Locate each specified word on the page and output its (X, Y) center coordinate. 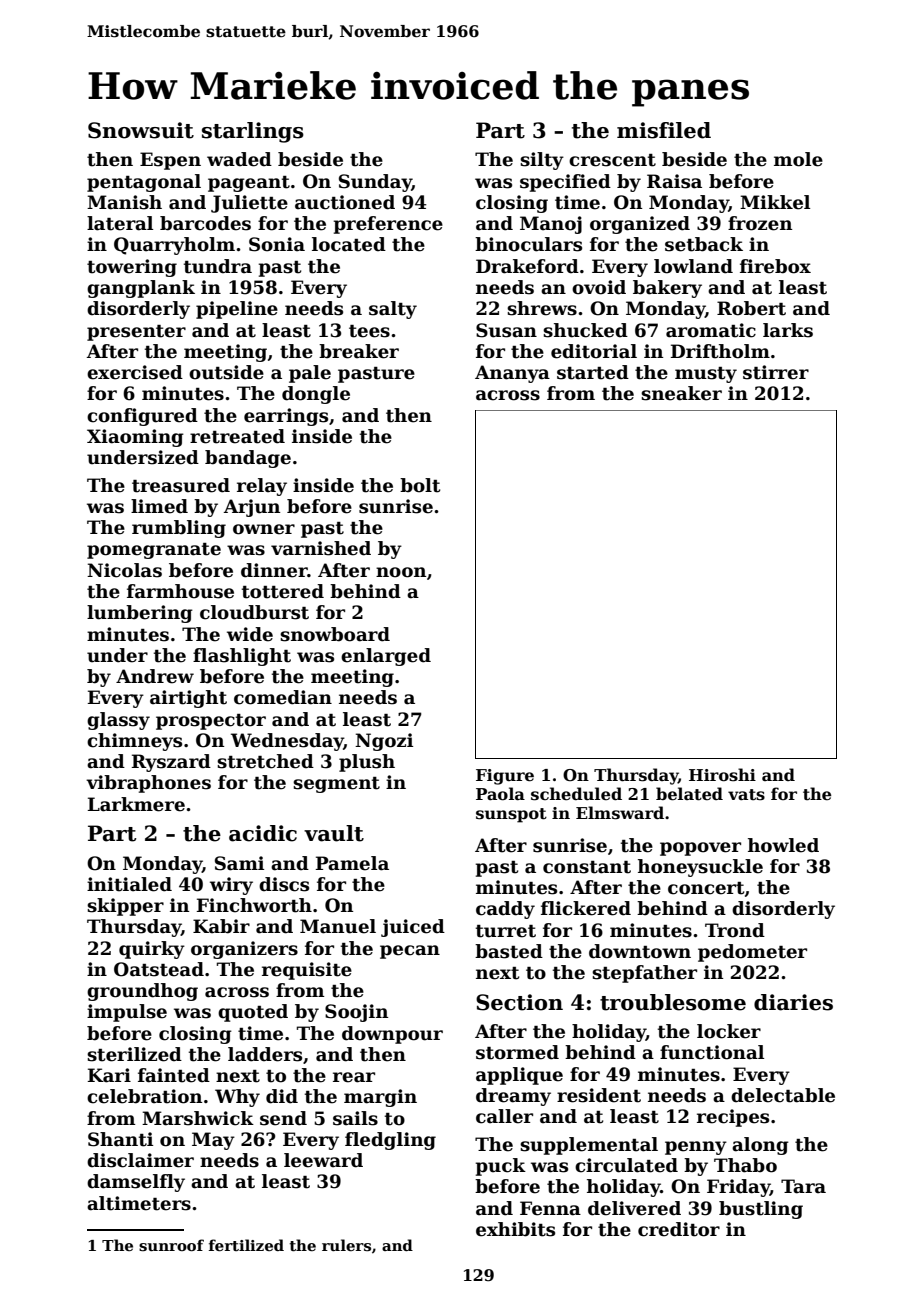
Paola (500, 794)
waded (239, 159)
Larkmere (136, 804)
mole (798, 159)
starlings (253, 132)
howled (783, 845)
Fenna (550, 1208)
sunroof (171, 1245)
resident (599, 1095)
